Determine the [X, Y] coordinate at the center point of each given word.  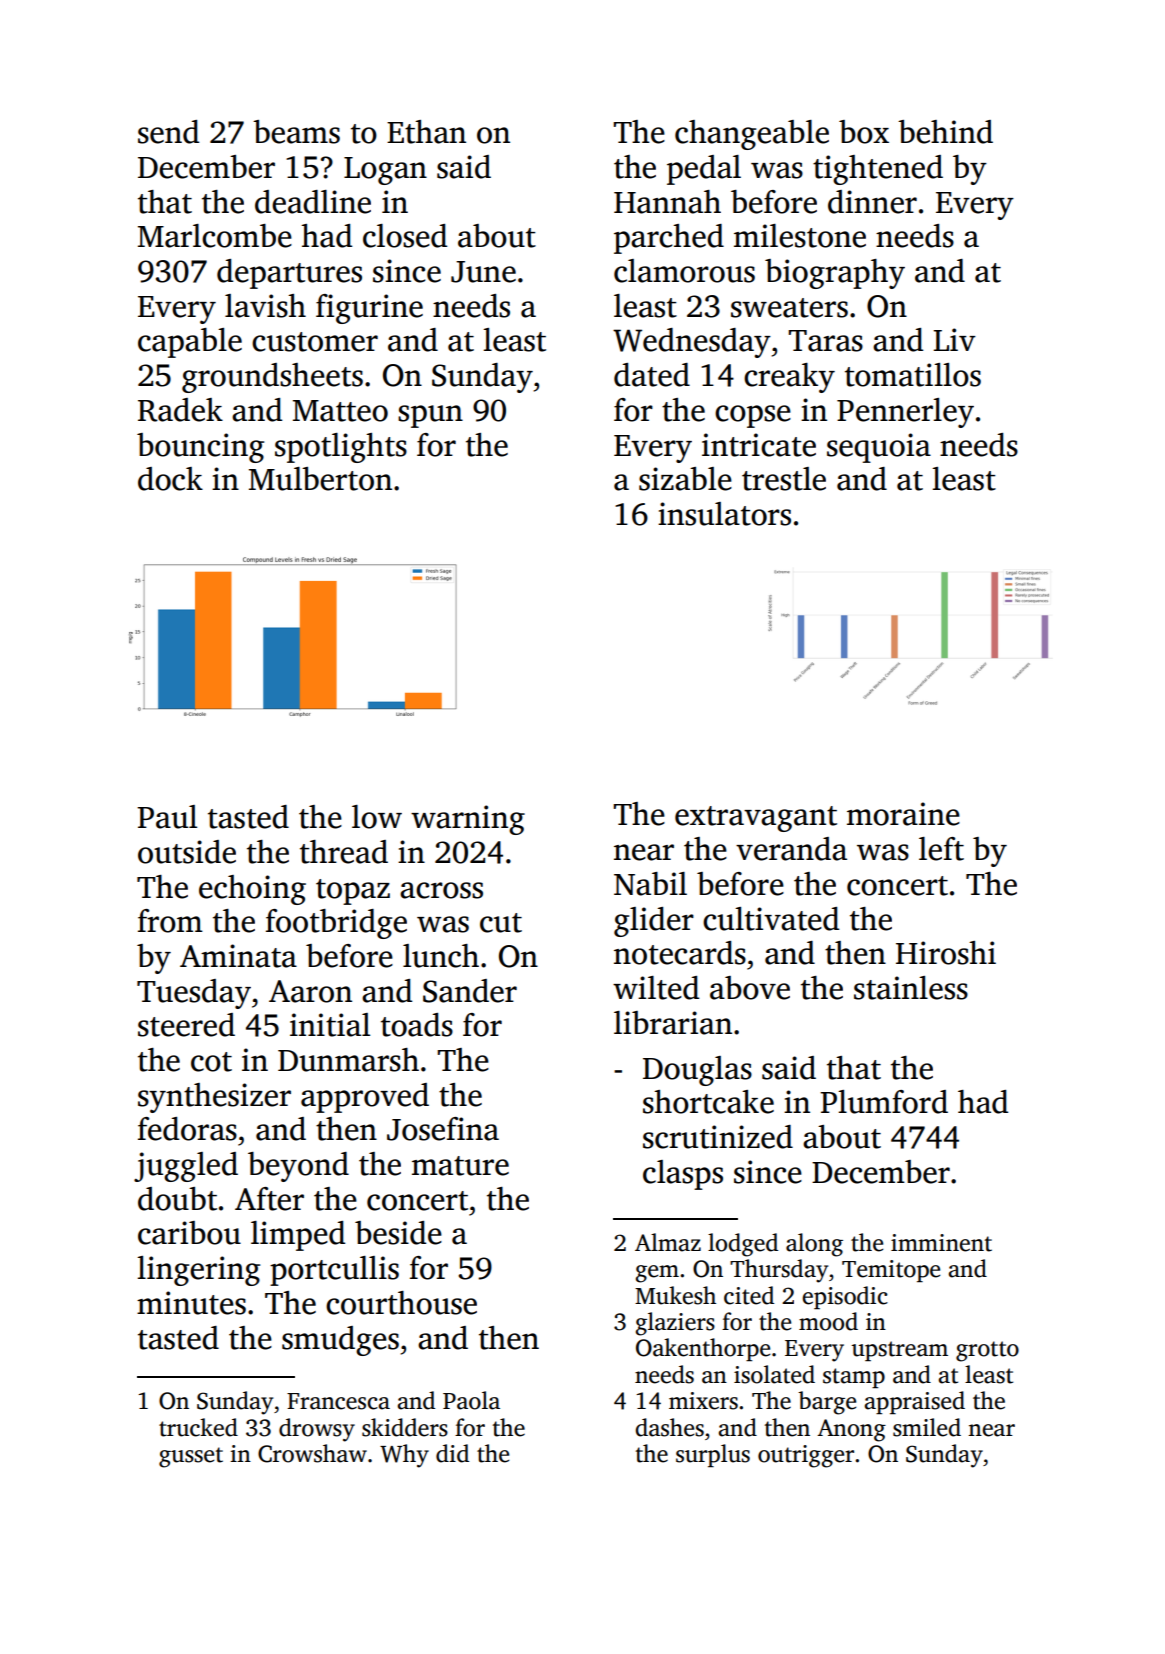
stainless [911, 988]
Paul [167, 817]
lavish [265, 306]
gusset [191, 1457]
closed [405, 236]
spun [430, 416]
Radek [180, 410]
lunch [441, 956]
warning [468, 820]
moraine [903, 814]
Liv [955, 339]
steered [186, 1025]
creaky [789, 378]
